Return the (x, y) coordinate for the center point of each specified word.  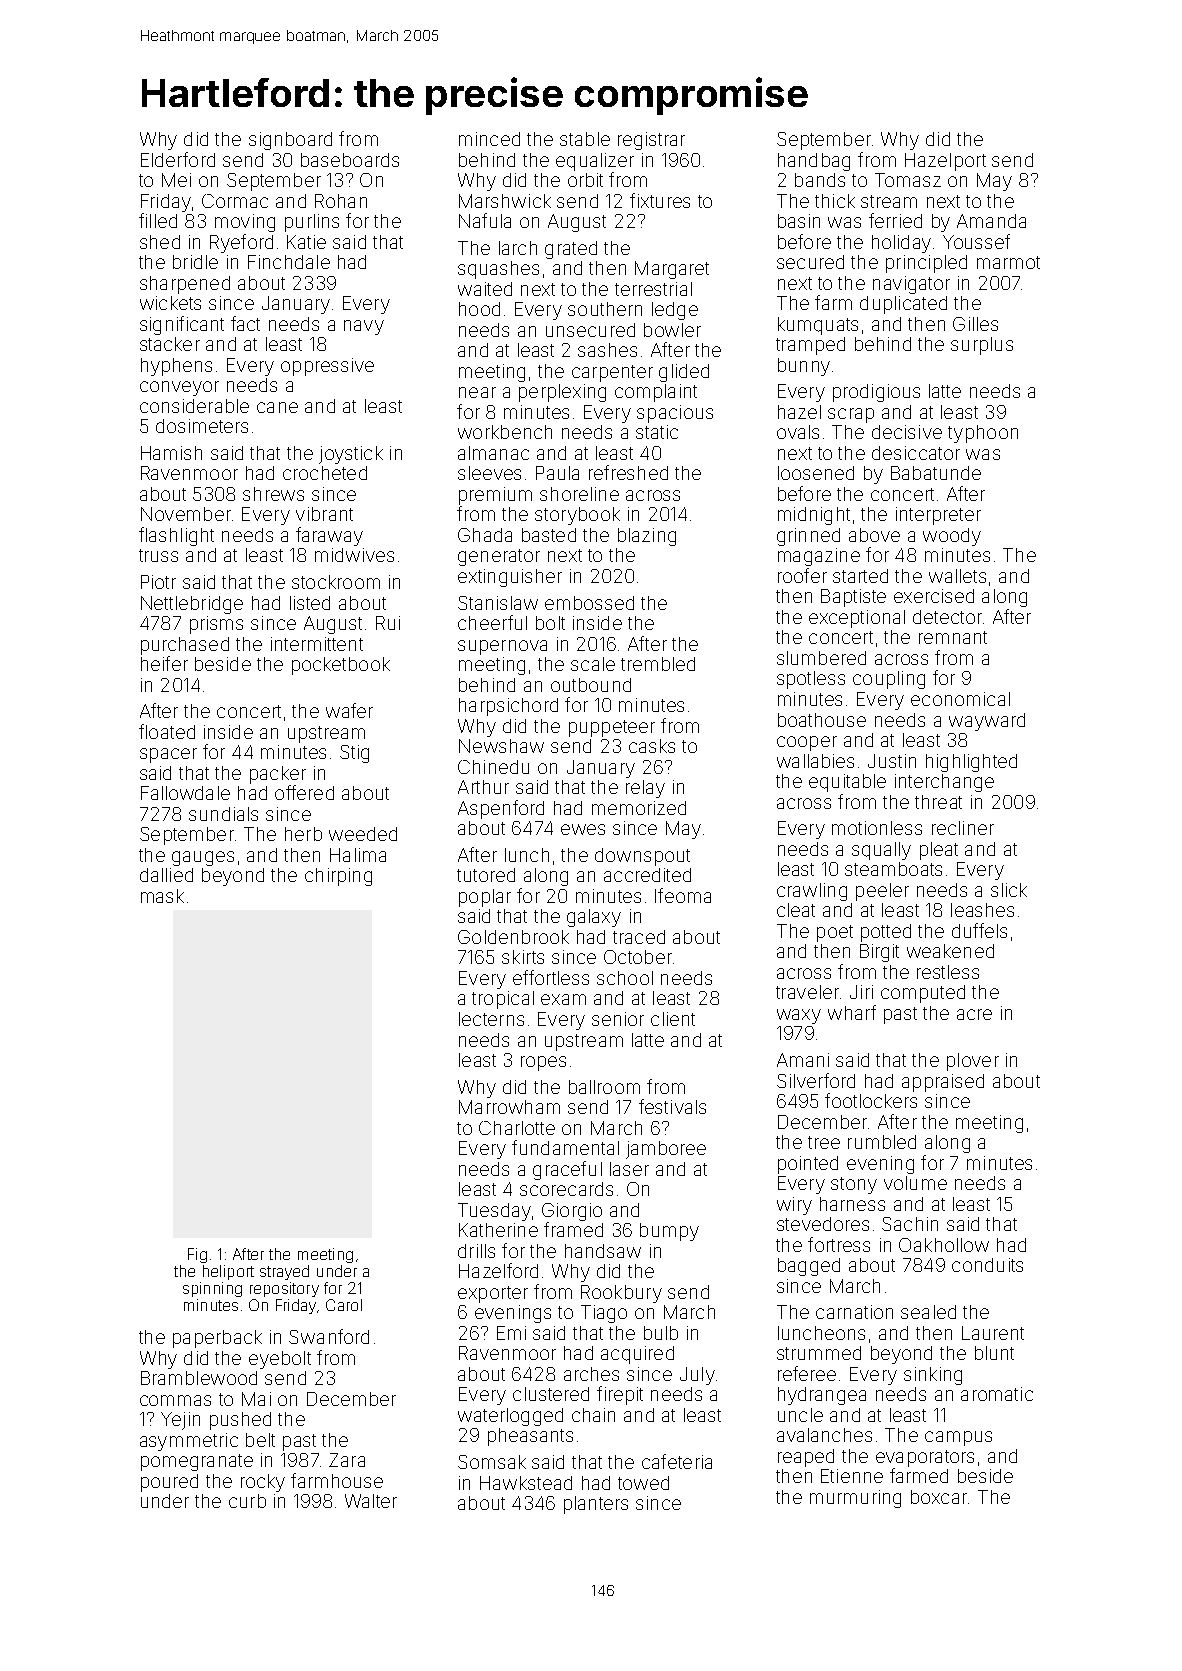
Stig (354, 754)
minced (489, 139)
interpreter (938, 516)
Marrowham (509, 1107)
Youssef (976, 241)
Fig (197, 1255)
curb (247, 1501)
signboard (290, 141)
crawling (812, 892)
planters (596, 1505)
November (186, 514)
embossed (589, 603)
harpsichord (508, 707)
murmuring (855, 1499)
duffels (979, 930)
